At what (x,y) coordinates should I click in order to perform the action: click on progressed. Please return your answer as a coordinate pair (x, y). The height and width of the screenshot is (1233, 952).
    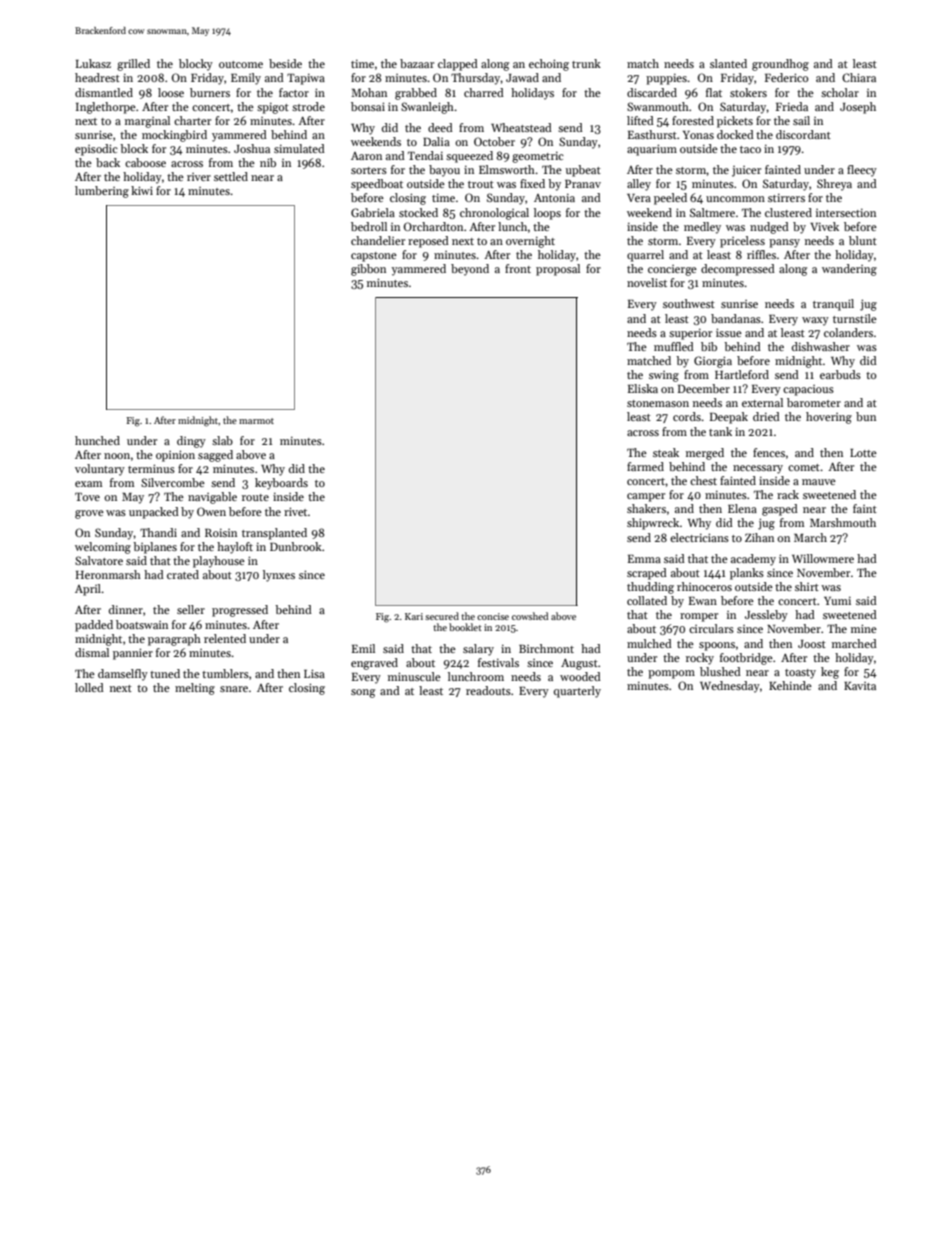
    Looking at the image, I should click on (240, 611).
